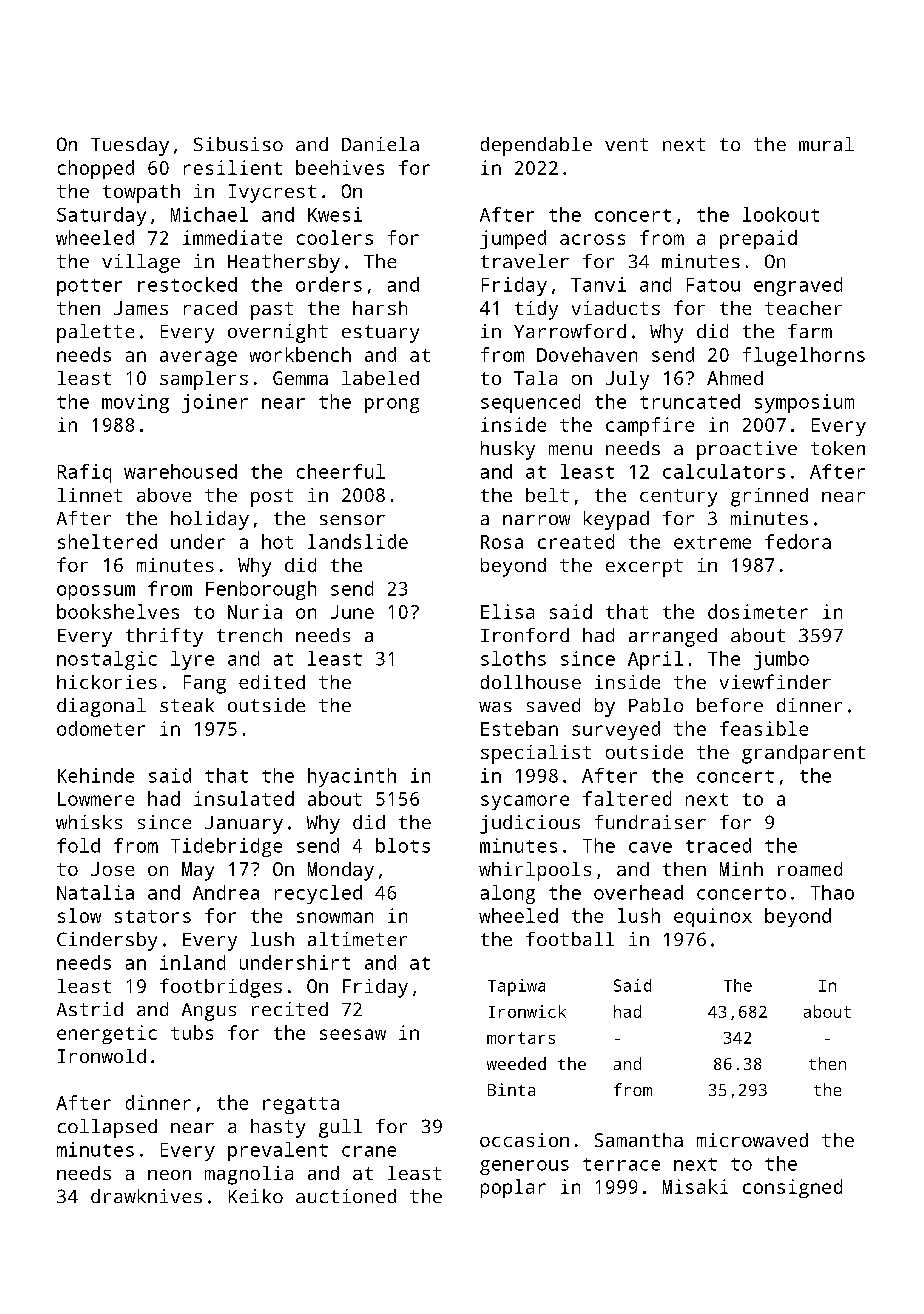 This screenshot has width=924, height=1314. What do you see at coordinates (192, 1032) in the screenshot?
I see `tubs` at bounding box center [192, 1032].
